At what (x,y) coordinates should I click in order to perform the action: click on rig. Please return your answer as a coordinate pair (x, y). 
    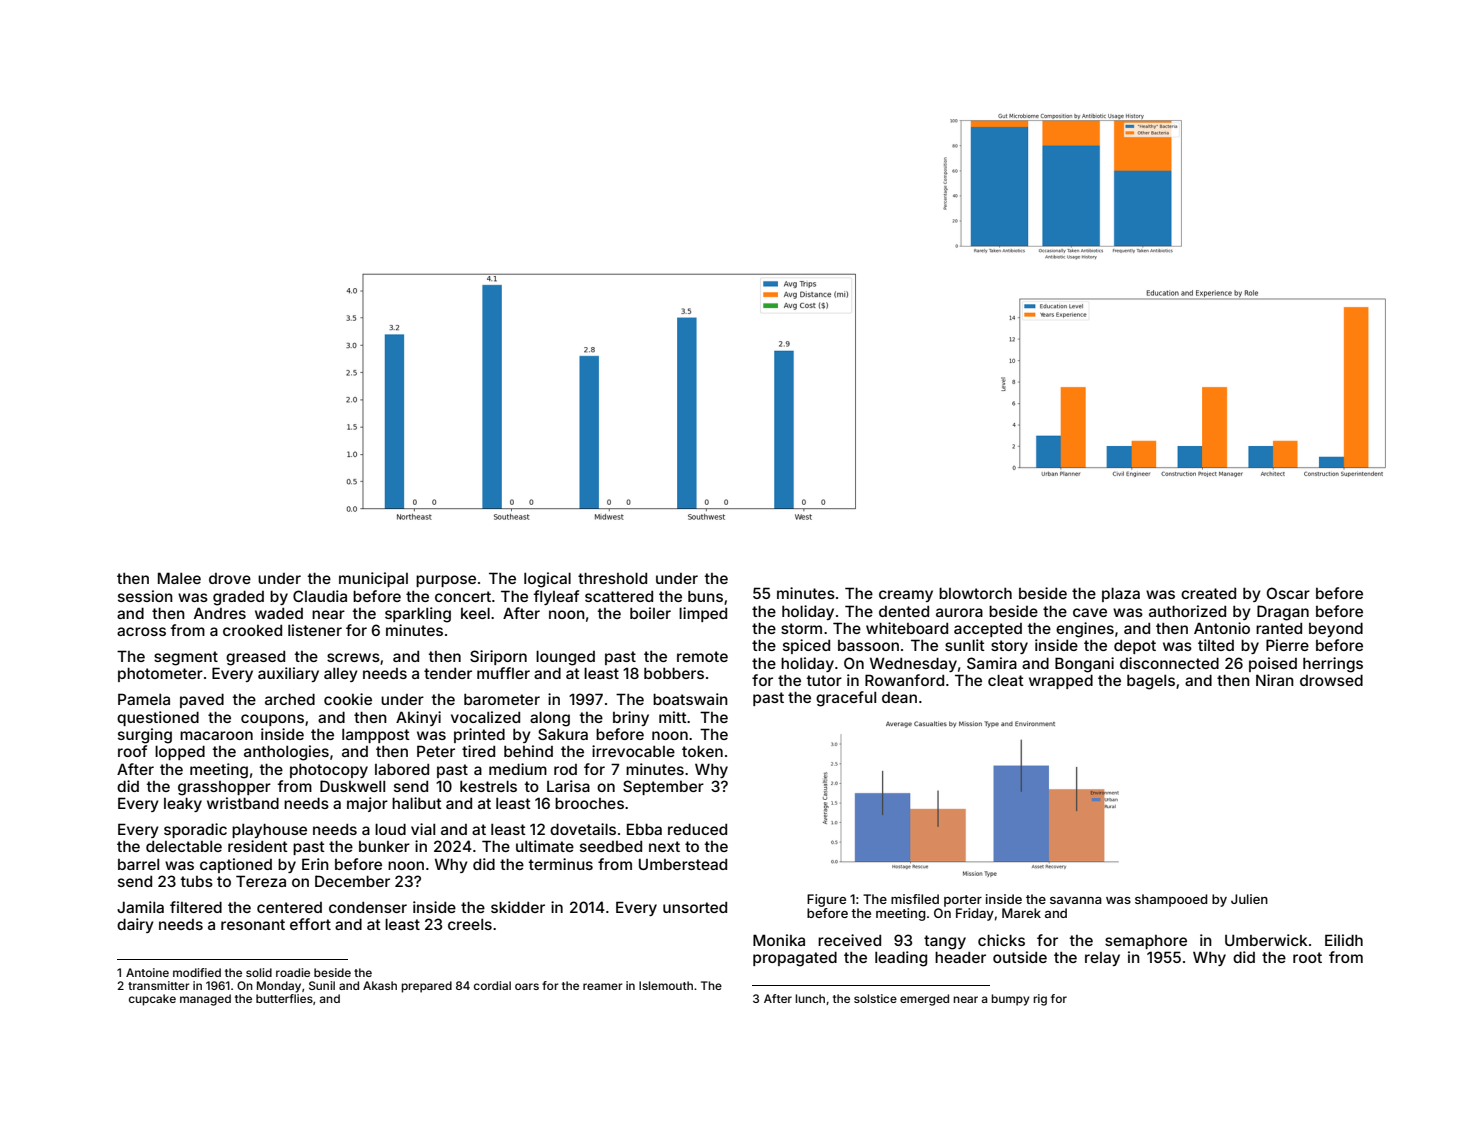
    Looking at the image, I should click on (1040, 1000).
